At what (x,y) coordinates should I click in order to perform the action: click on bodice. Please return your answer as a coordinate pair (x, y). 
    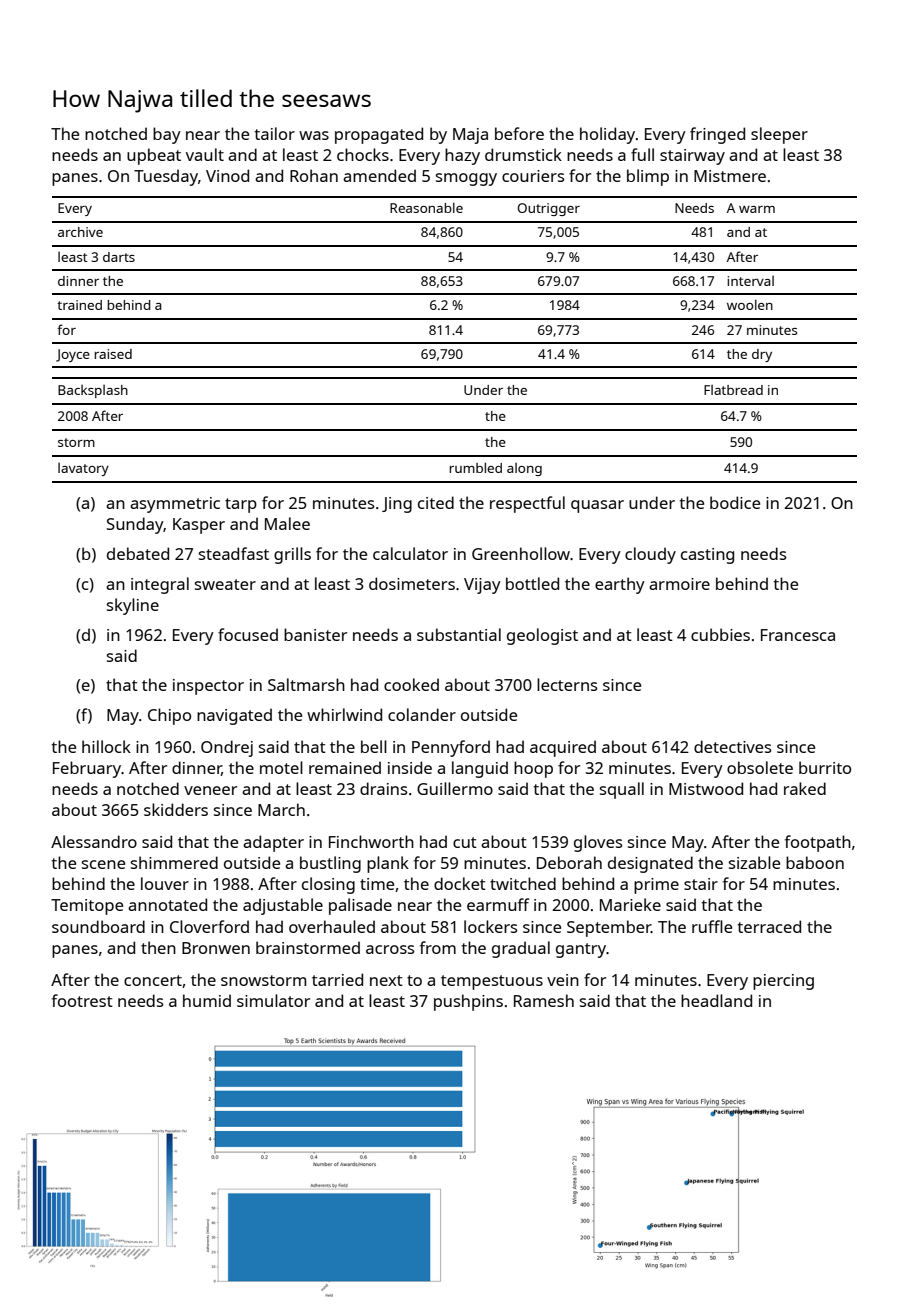
    Looking at the image, I should click on (735, 502).
